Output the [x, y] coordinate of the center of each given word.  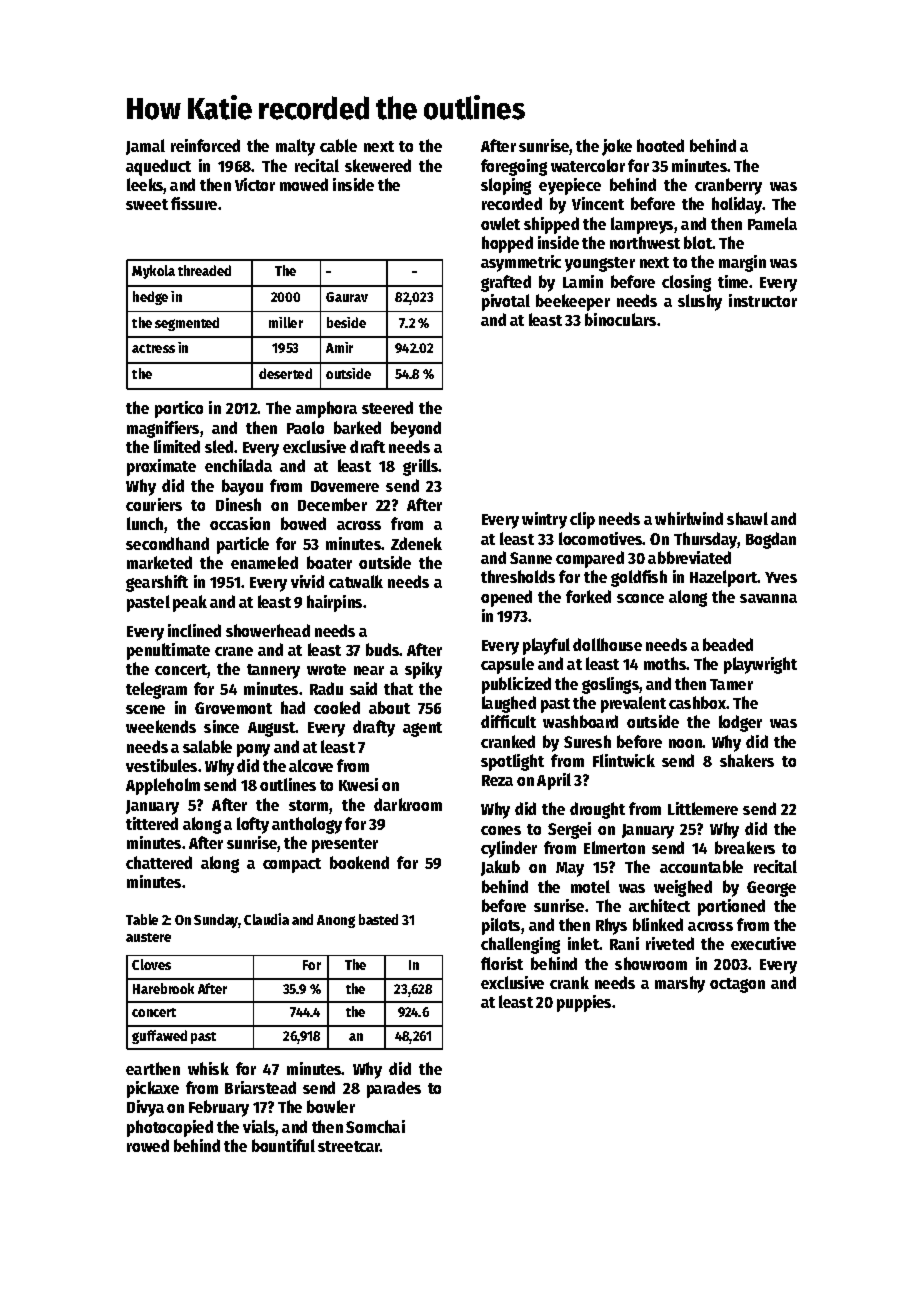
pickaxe [153, 1089]
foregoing [514, 167]
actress [153, 348]
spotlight [512, 762]
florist [502, 963]
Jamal [145, 147]
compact [292, 865]
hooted [660, 145]
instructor [763, 300]
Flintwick [624, 760]
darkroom [408, 804]
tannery [273, 671]
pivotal [506, 302]
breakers [745, 847]
